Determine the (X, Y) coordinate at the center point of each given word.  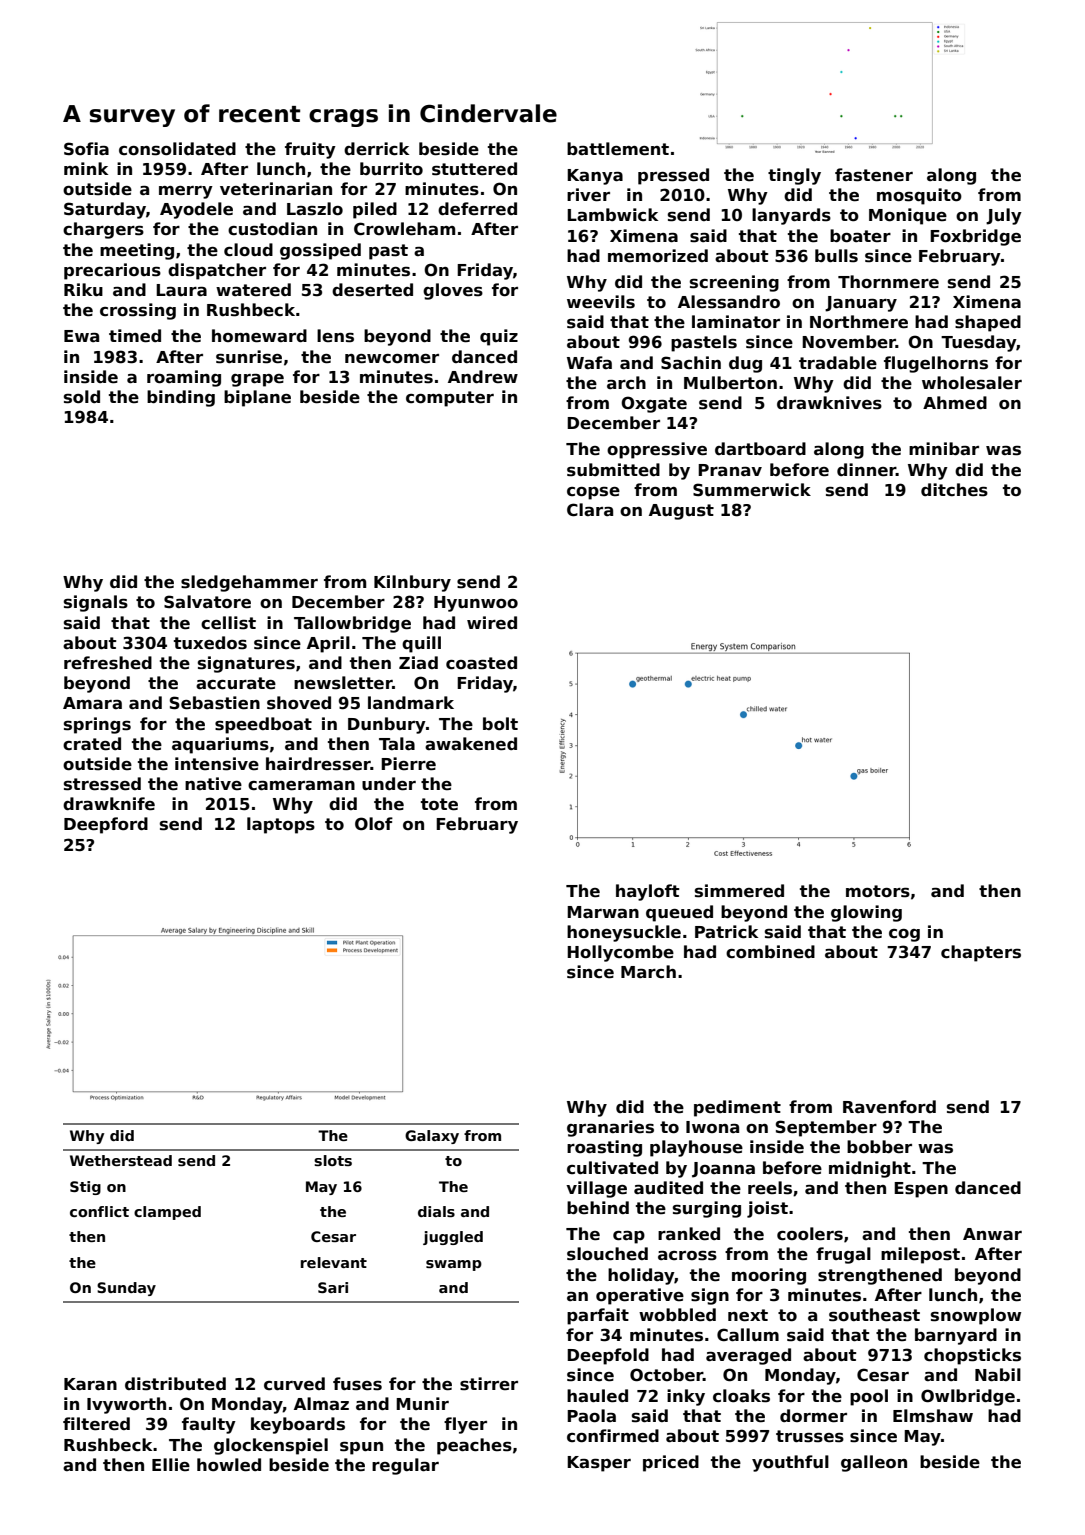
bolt (500, 724)
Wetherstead (121, 1160)
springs (97, 725)
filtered (96, 1424)
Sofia (86, 149)
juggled (453, 1238)
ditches (954, 490)
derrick (376, 149)
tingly (794, 176)
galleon (874, 1463)
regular (405, 1466)
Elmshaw (933, 1416)
